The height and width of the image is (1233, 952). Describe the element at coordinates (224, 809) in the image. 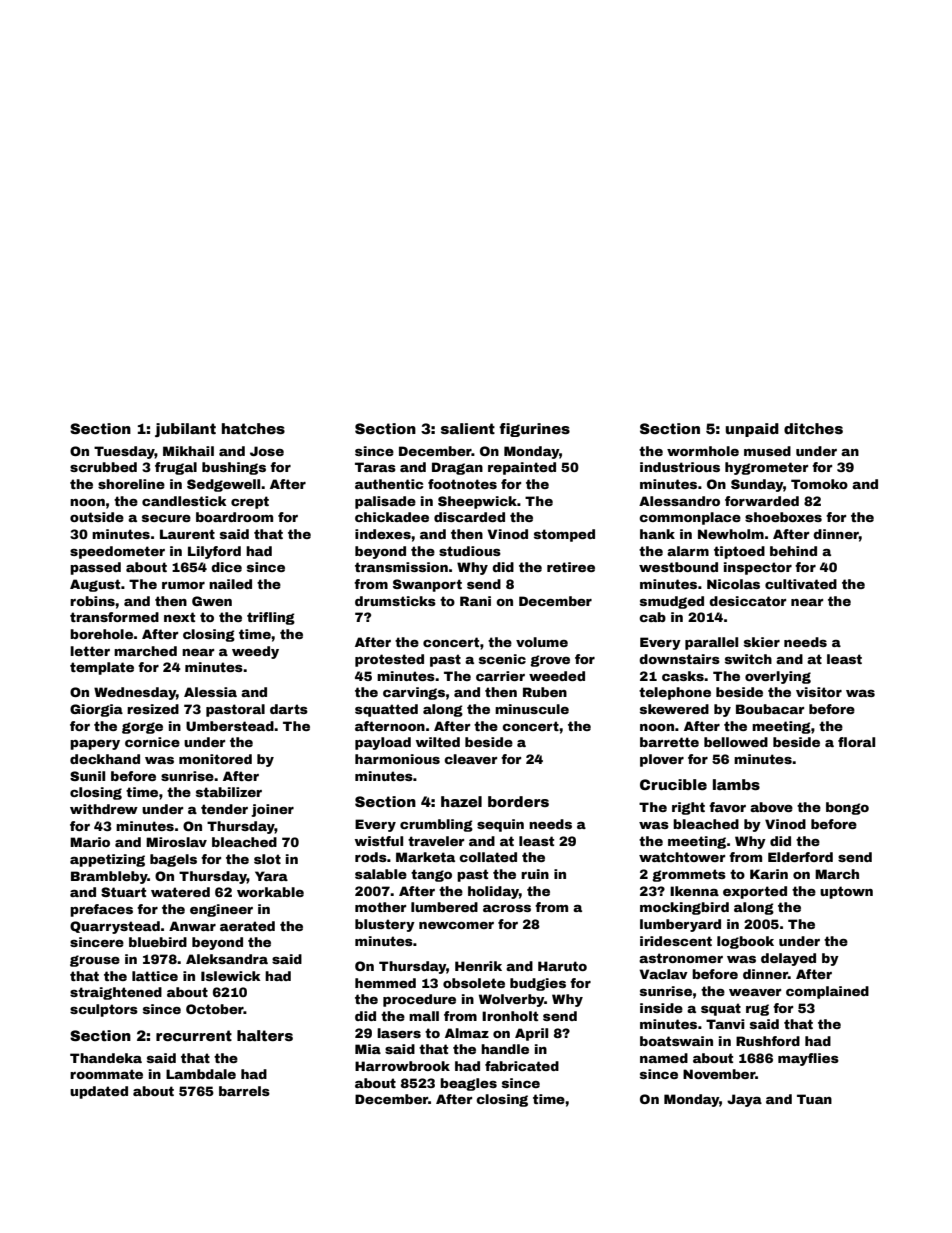

I see `tender` at that location.
